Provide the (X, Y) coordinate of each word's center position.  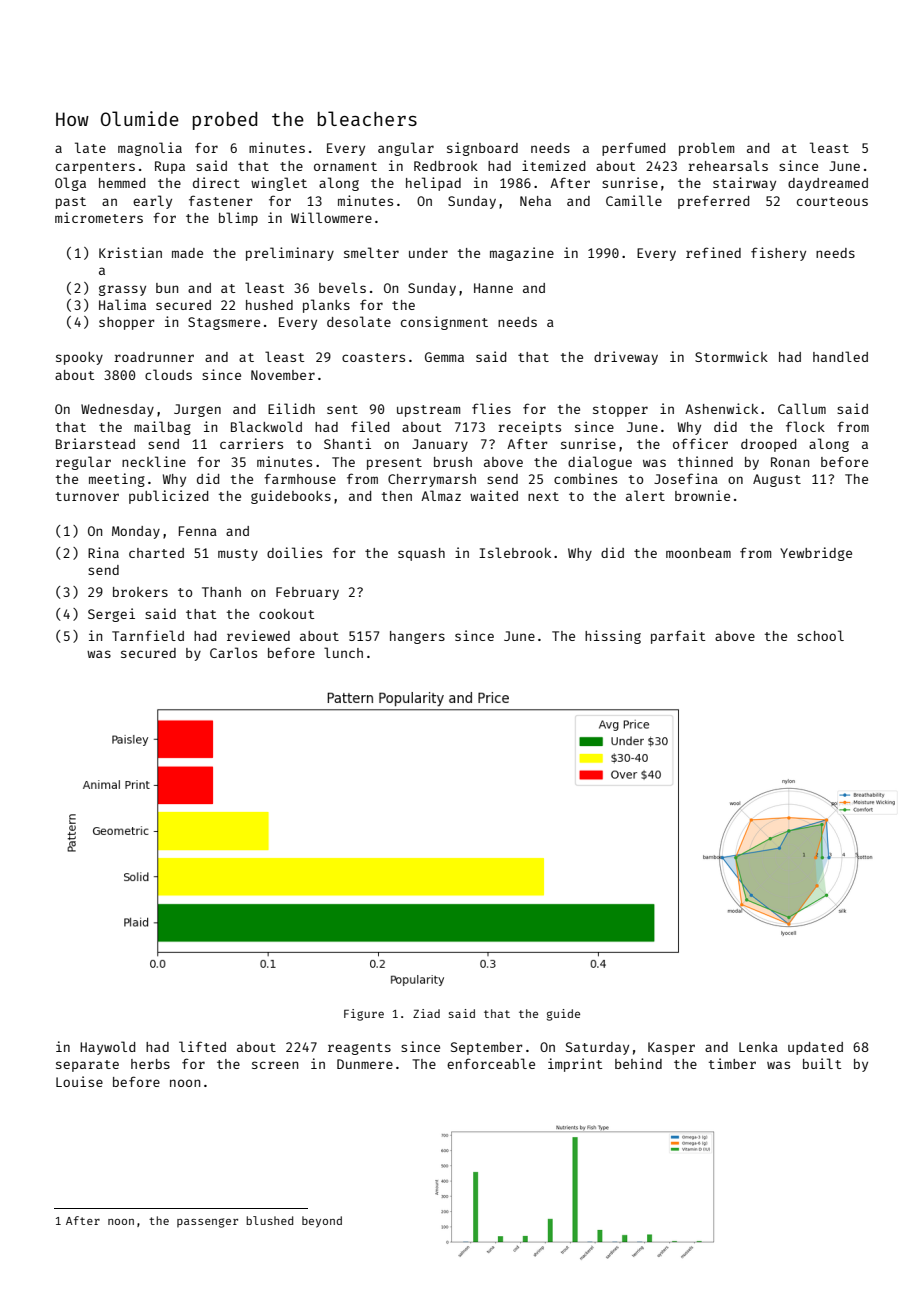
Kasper (671, 1048)
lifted (202, 1046)
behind (638, 1063)
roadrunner (154, 357)
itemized (553, 165)
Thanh (221, 592)
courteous (832, 201)
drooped (768, 445)
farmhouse (300, 478)
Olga (70, 184)
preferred (713, 202)
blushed (269, 1220)
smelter (371, 252)
